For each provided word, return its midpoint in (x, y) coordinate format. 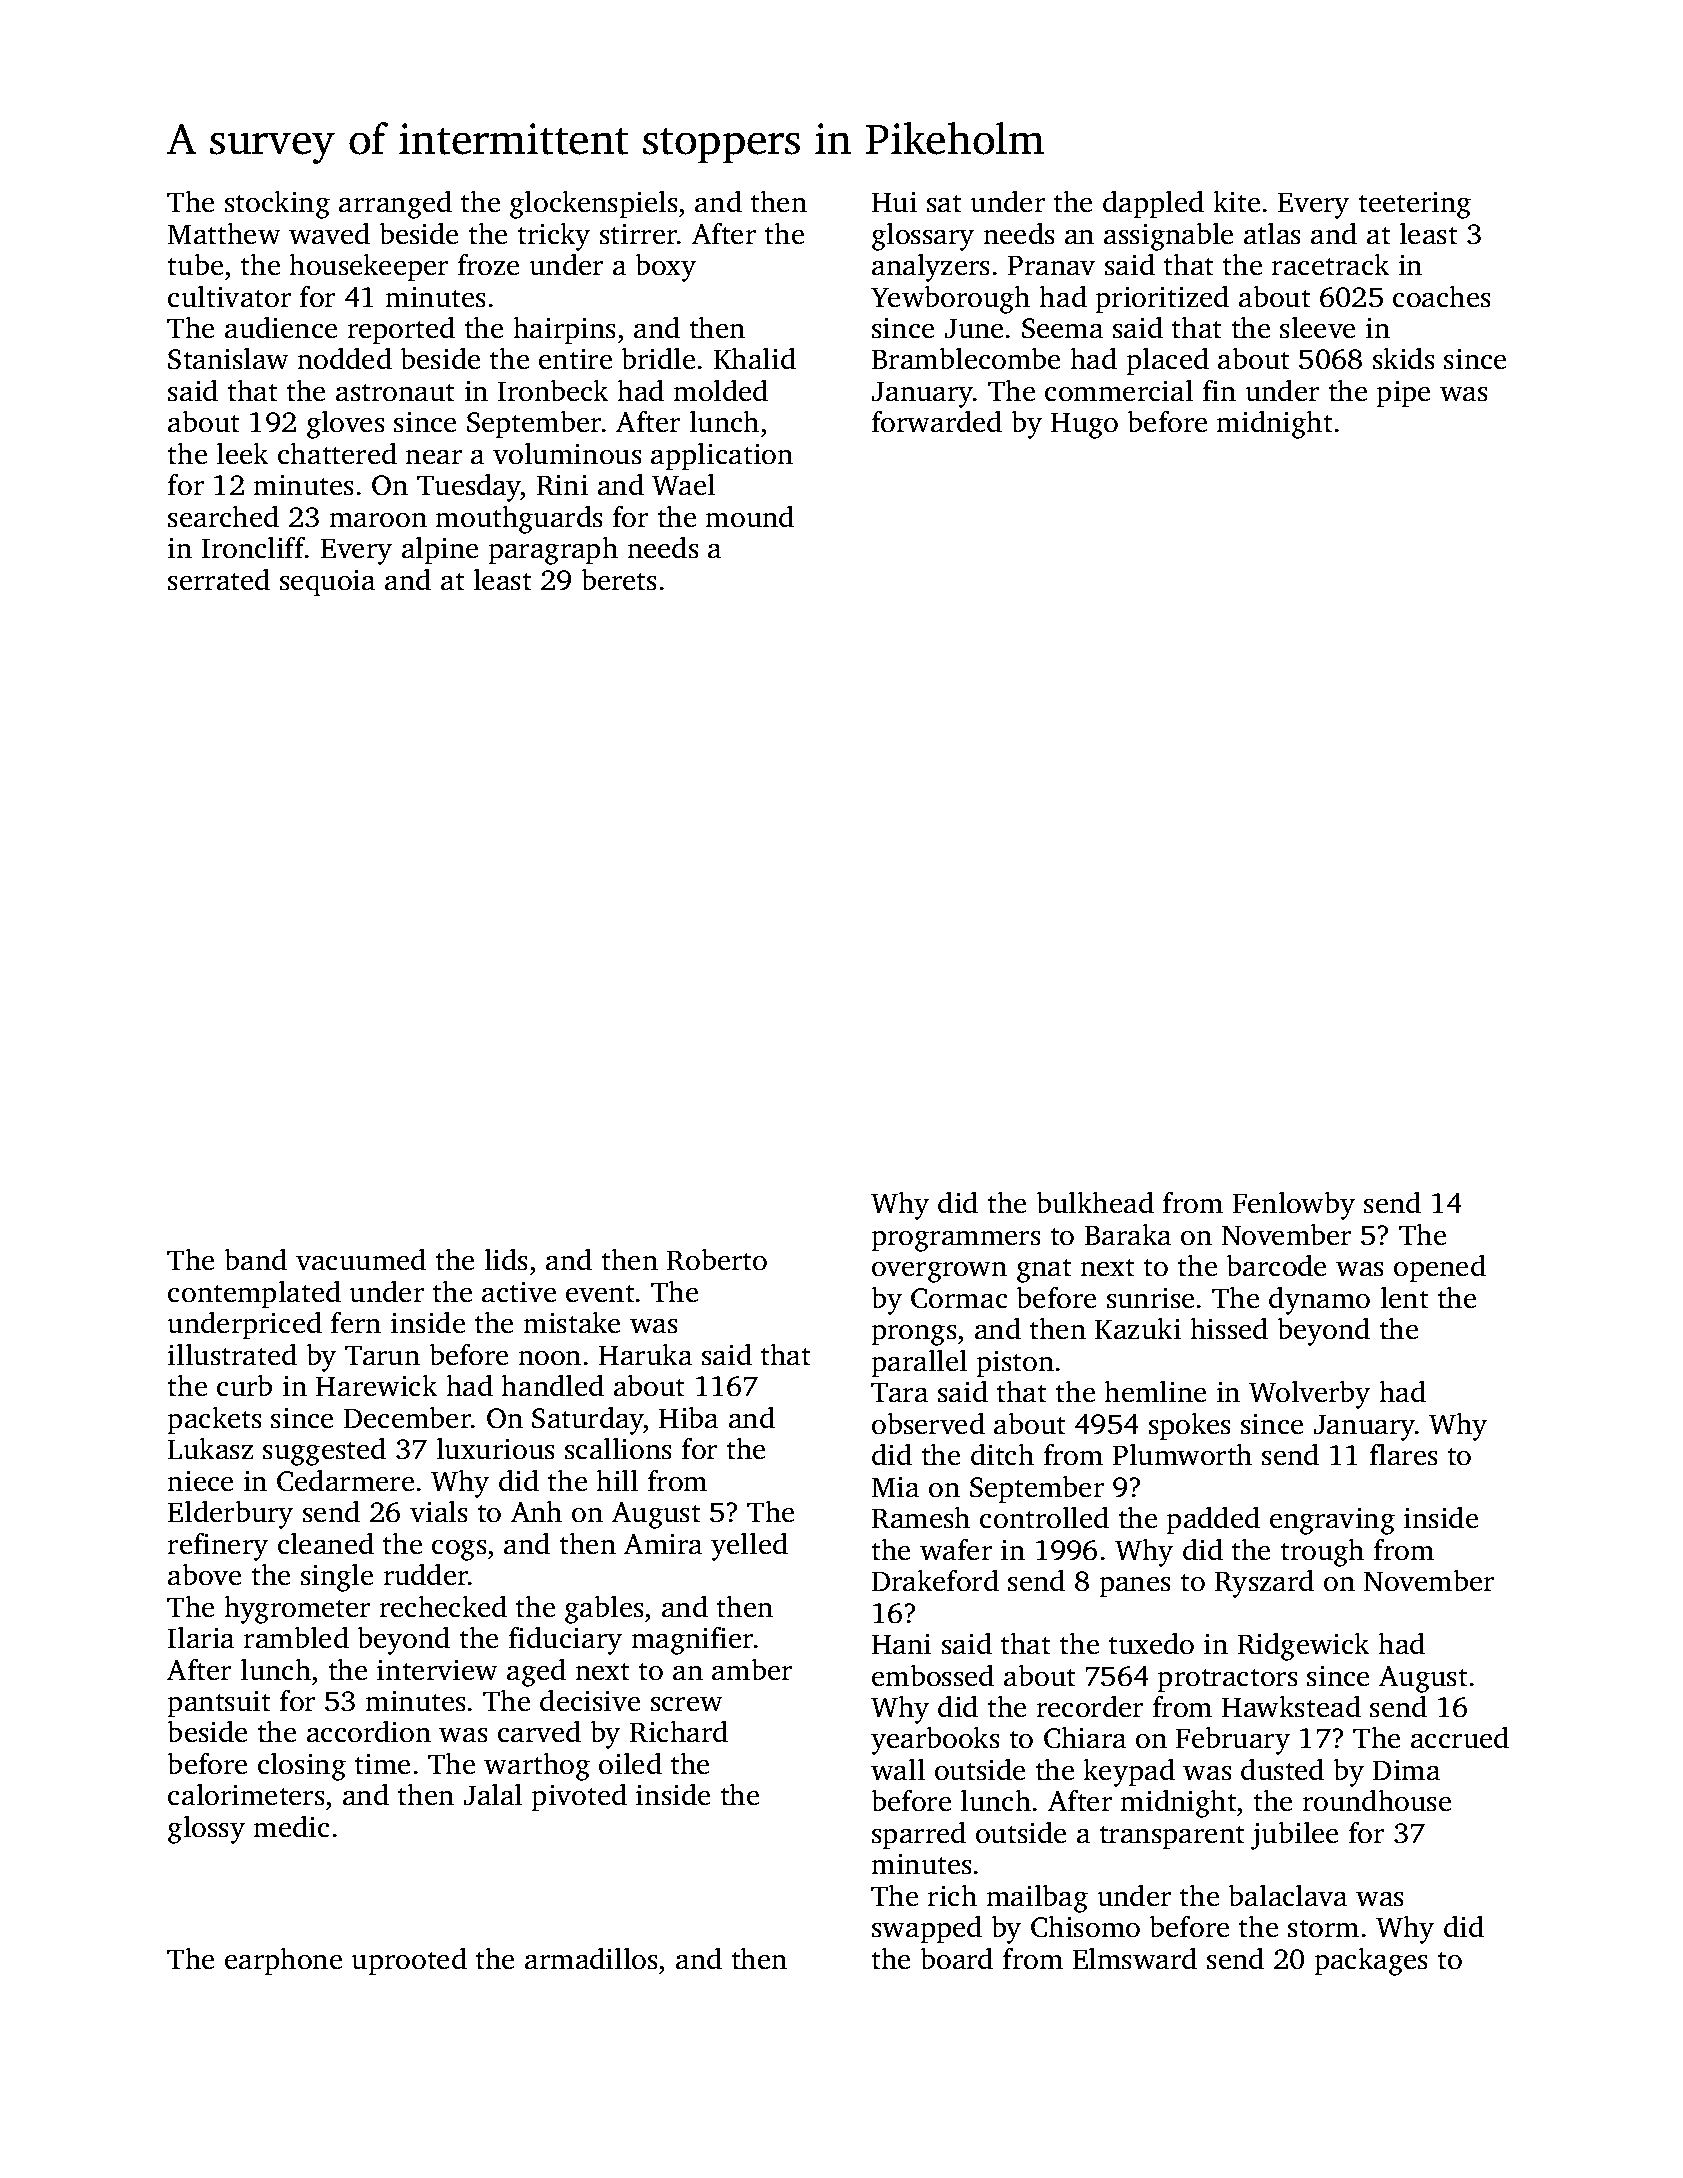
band (255, 1259)
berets (619, 579)
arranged (395, 205)
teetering (1415, 205)
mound (749, 517)
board (956, 1958)
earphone (283, 1961)
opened (1440, 1269)
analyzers (931, 267)
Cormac (959, 1298)
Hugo (1084, 425)
